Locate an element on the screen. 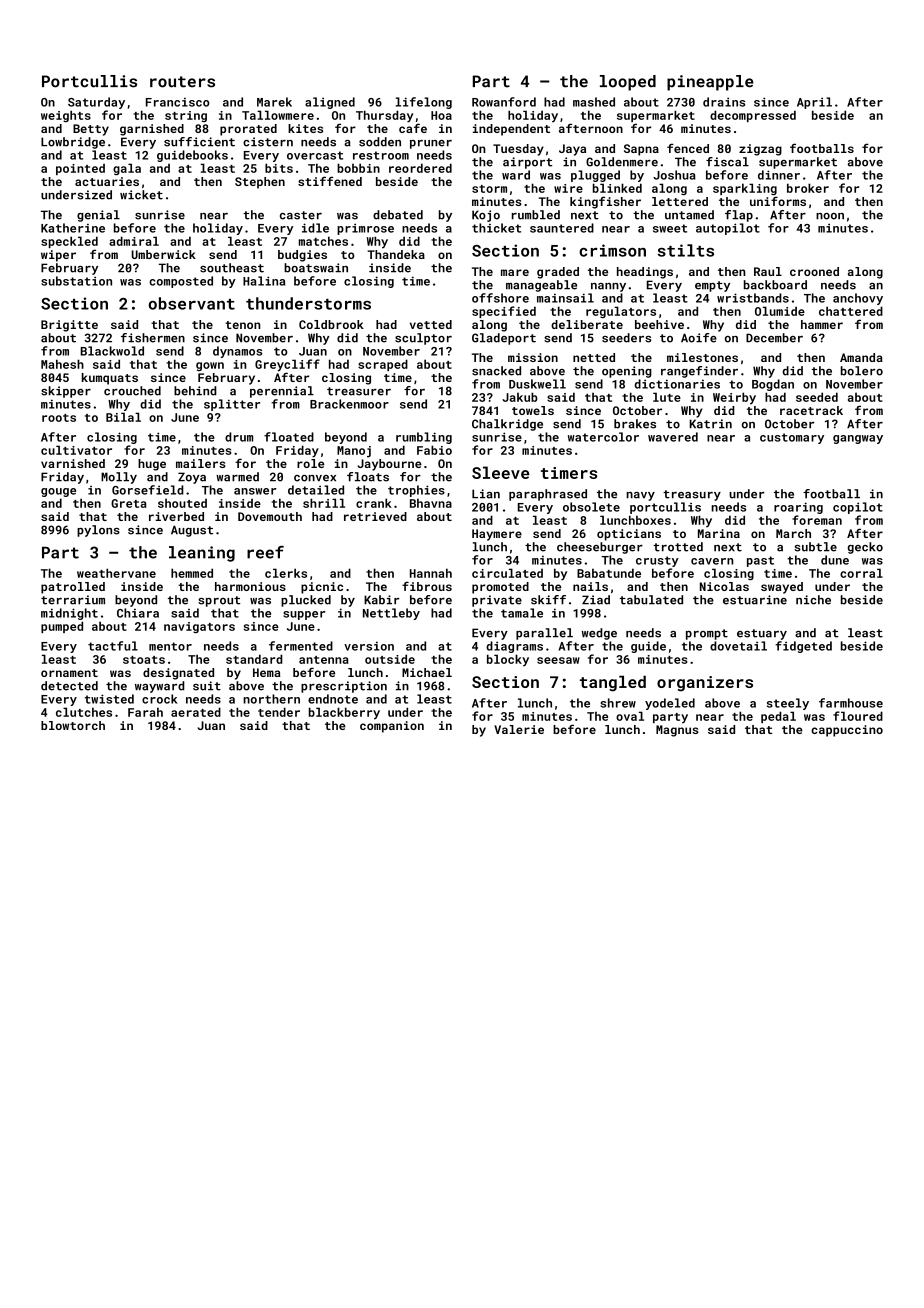 This screenshot has height=1308, width=924. terrarium is located at coordinates (73, 600).
